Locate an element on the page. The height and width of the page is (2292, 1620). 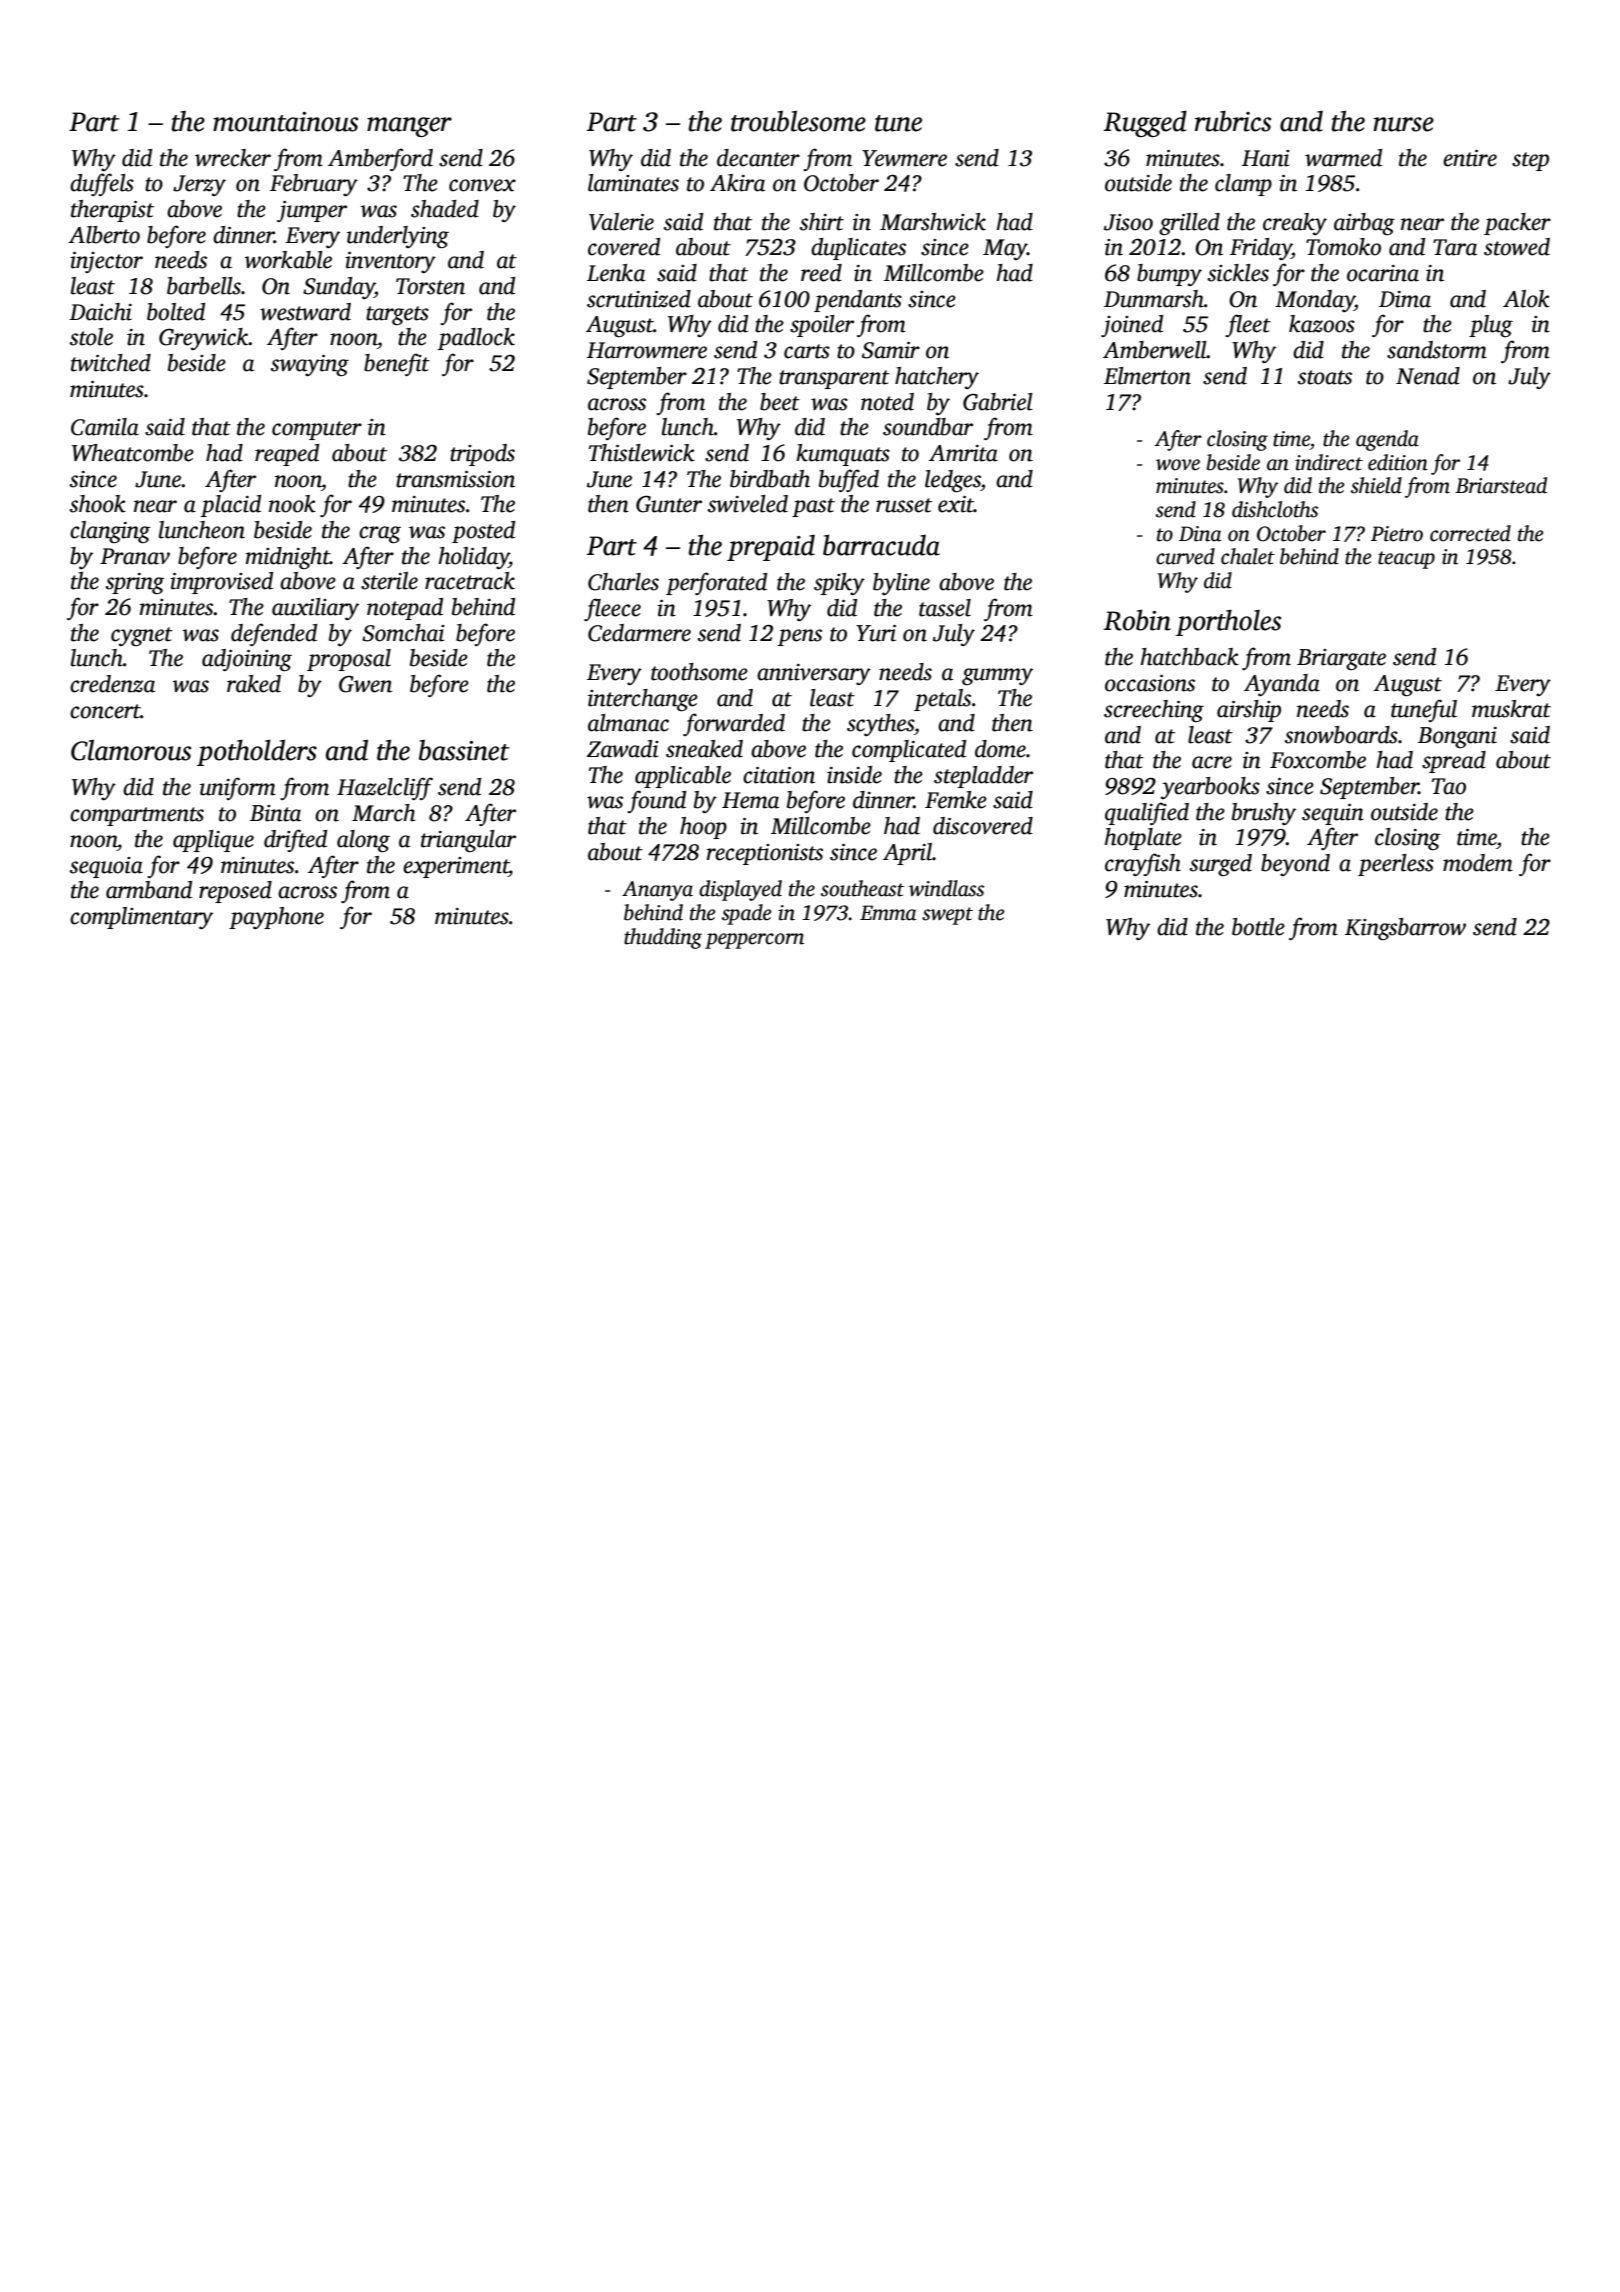
stowed is located at coordinates (1517, 247).
